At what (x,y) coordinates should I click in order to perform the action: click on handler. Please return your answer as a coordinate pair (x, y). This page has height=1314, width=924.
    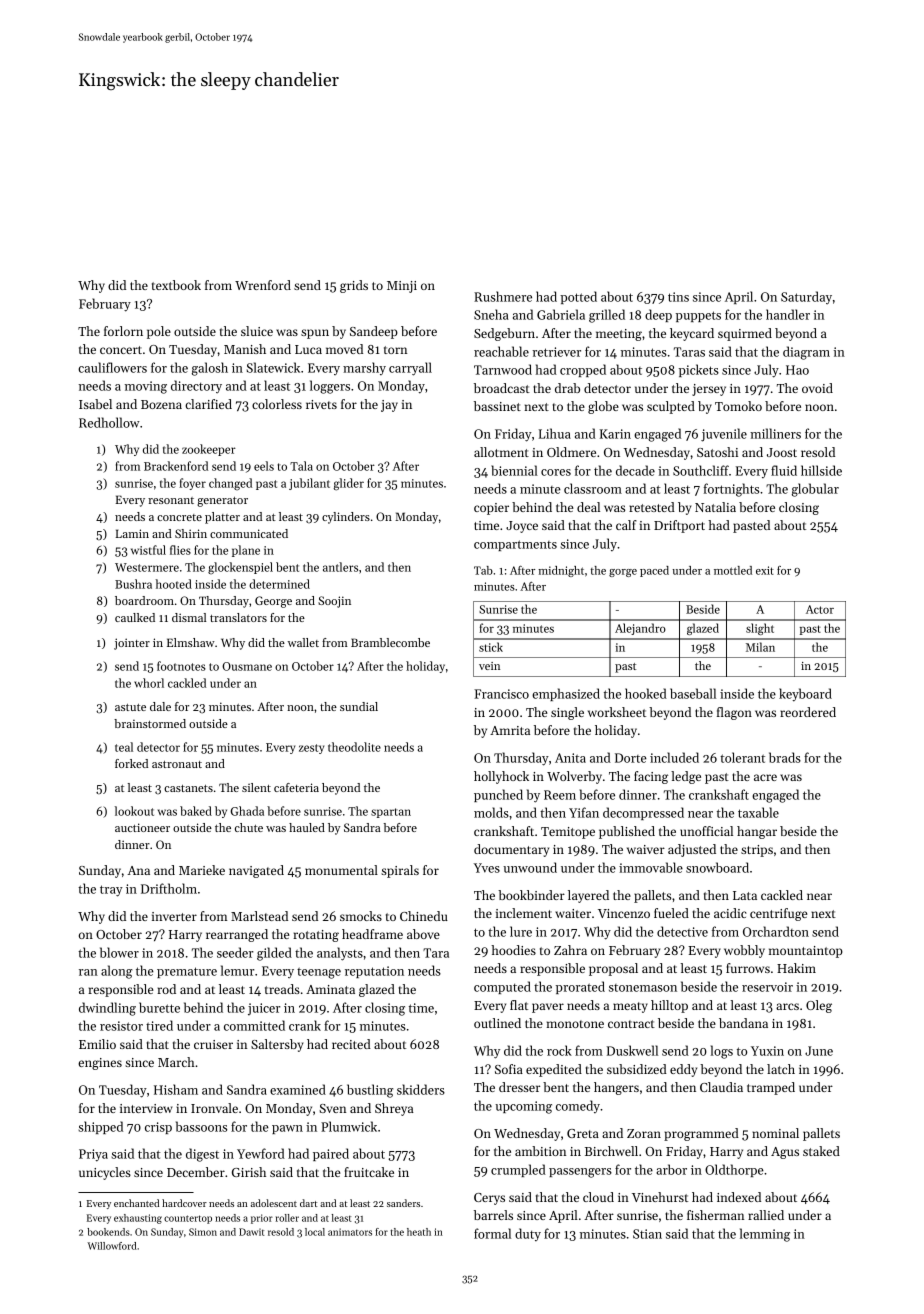
    Looking at the image, I should click on (788, 314).
